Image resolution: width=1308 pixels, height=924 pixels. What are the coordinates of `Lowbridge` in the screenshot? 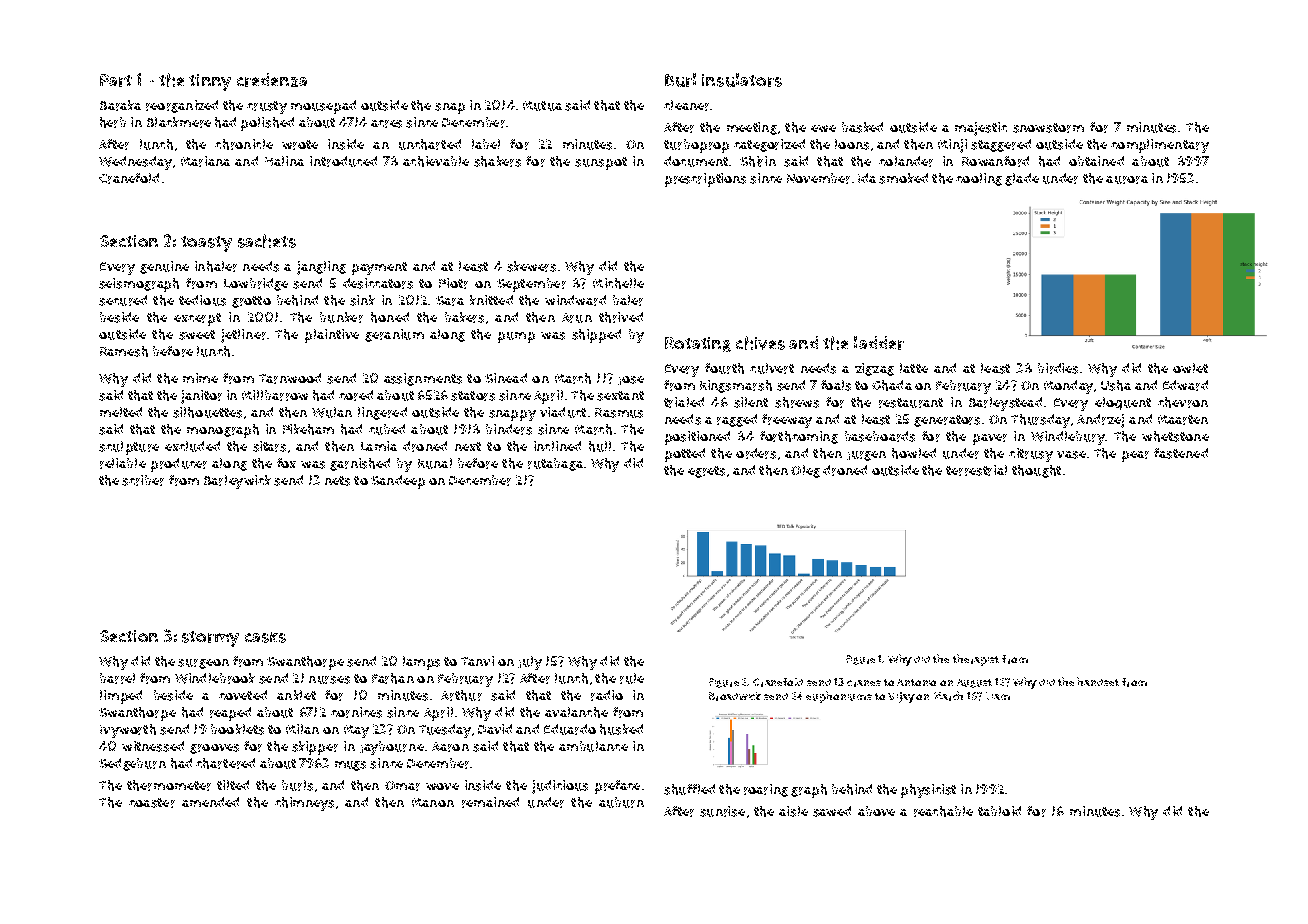 It's located at (256, 284).
